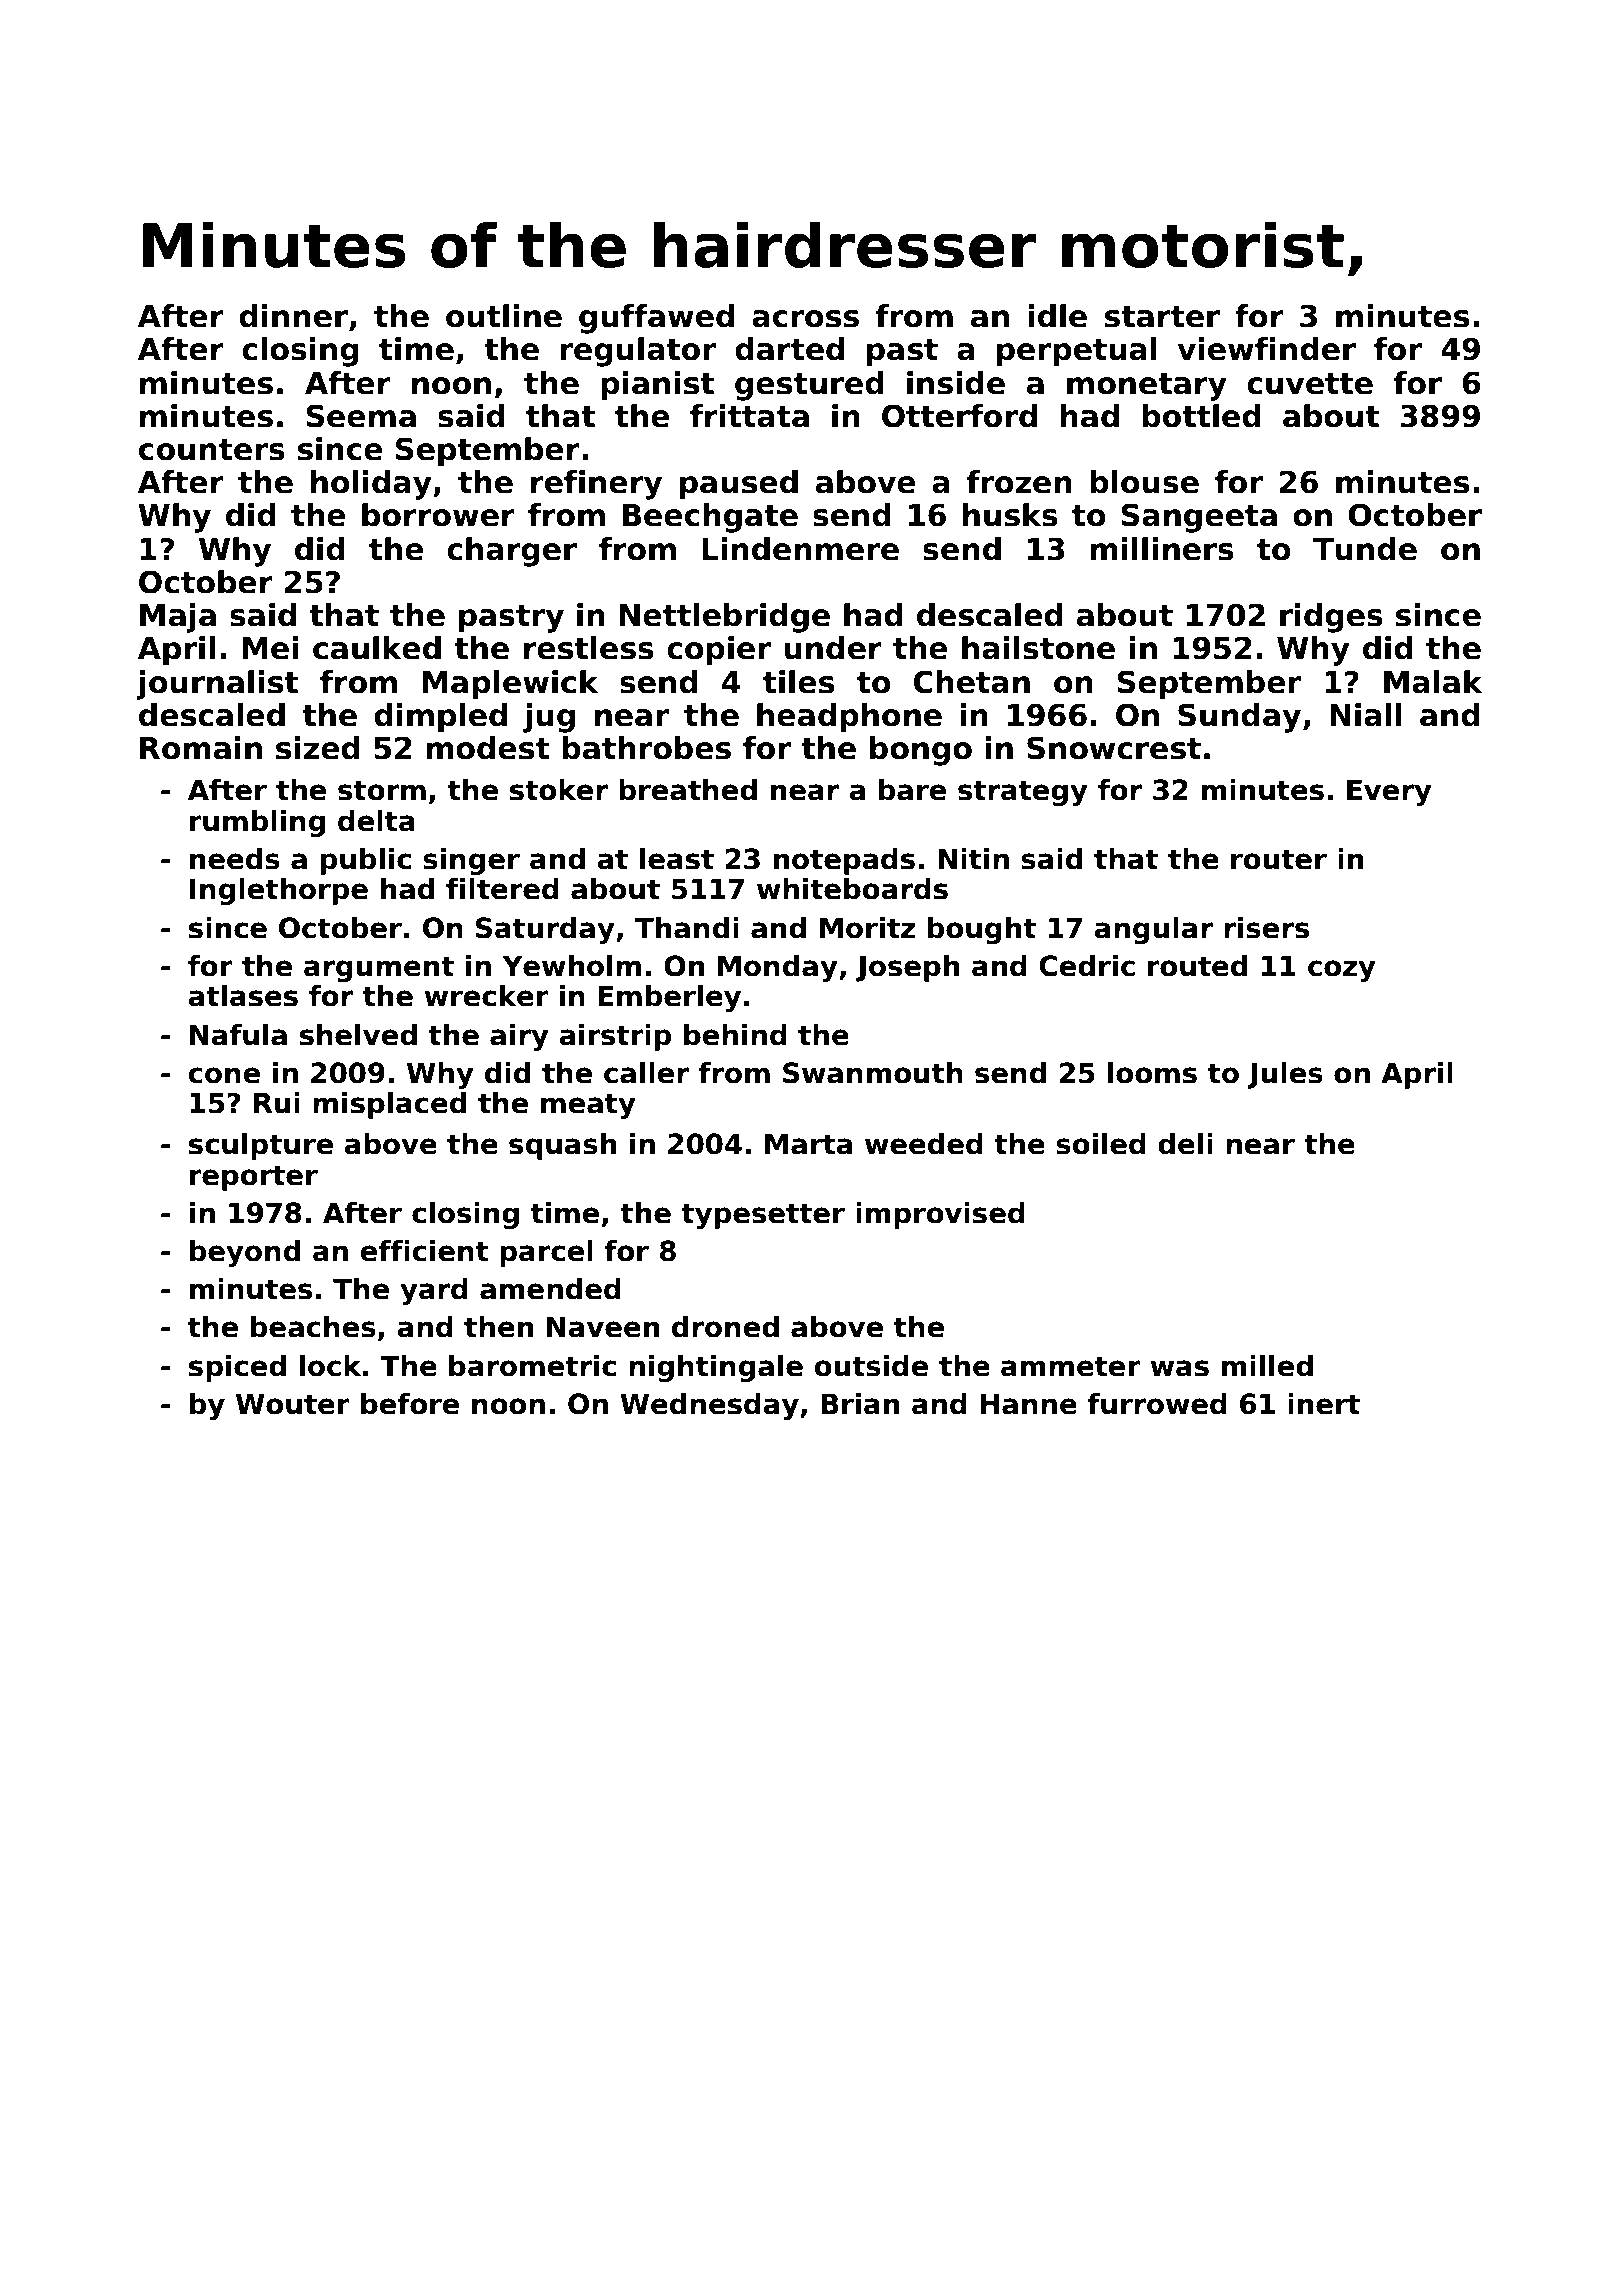 The height and width of the image is (2292, 1620). Describe the element at coordinates (1144, 482) in the image. I see `blouse` at that location.
